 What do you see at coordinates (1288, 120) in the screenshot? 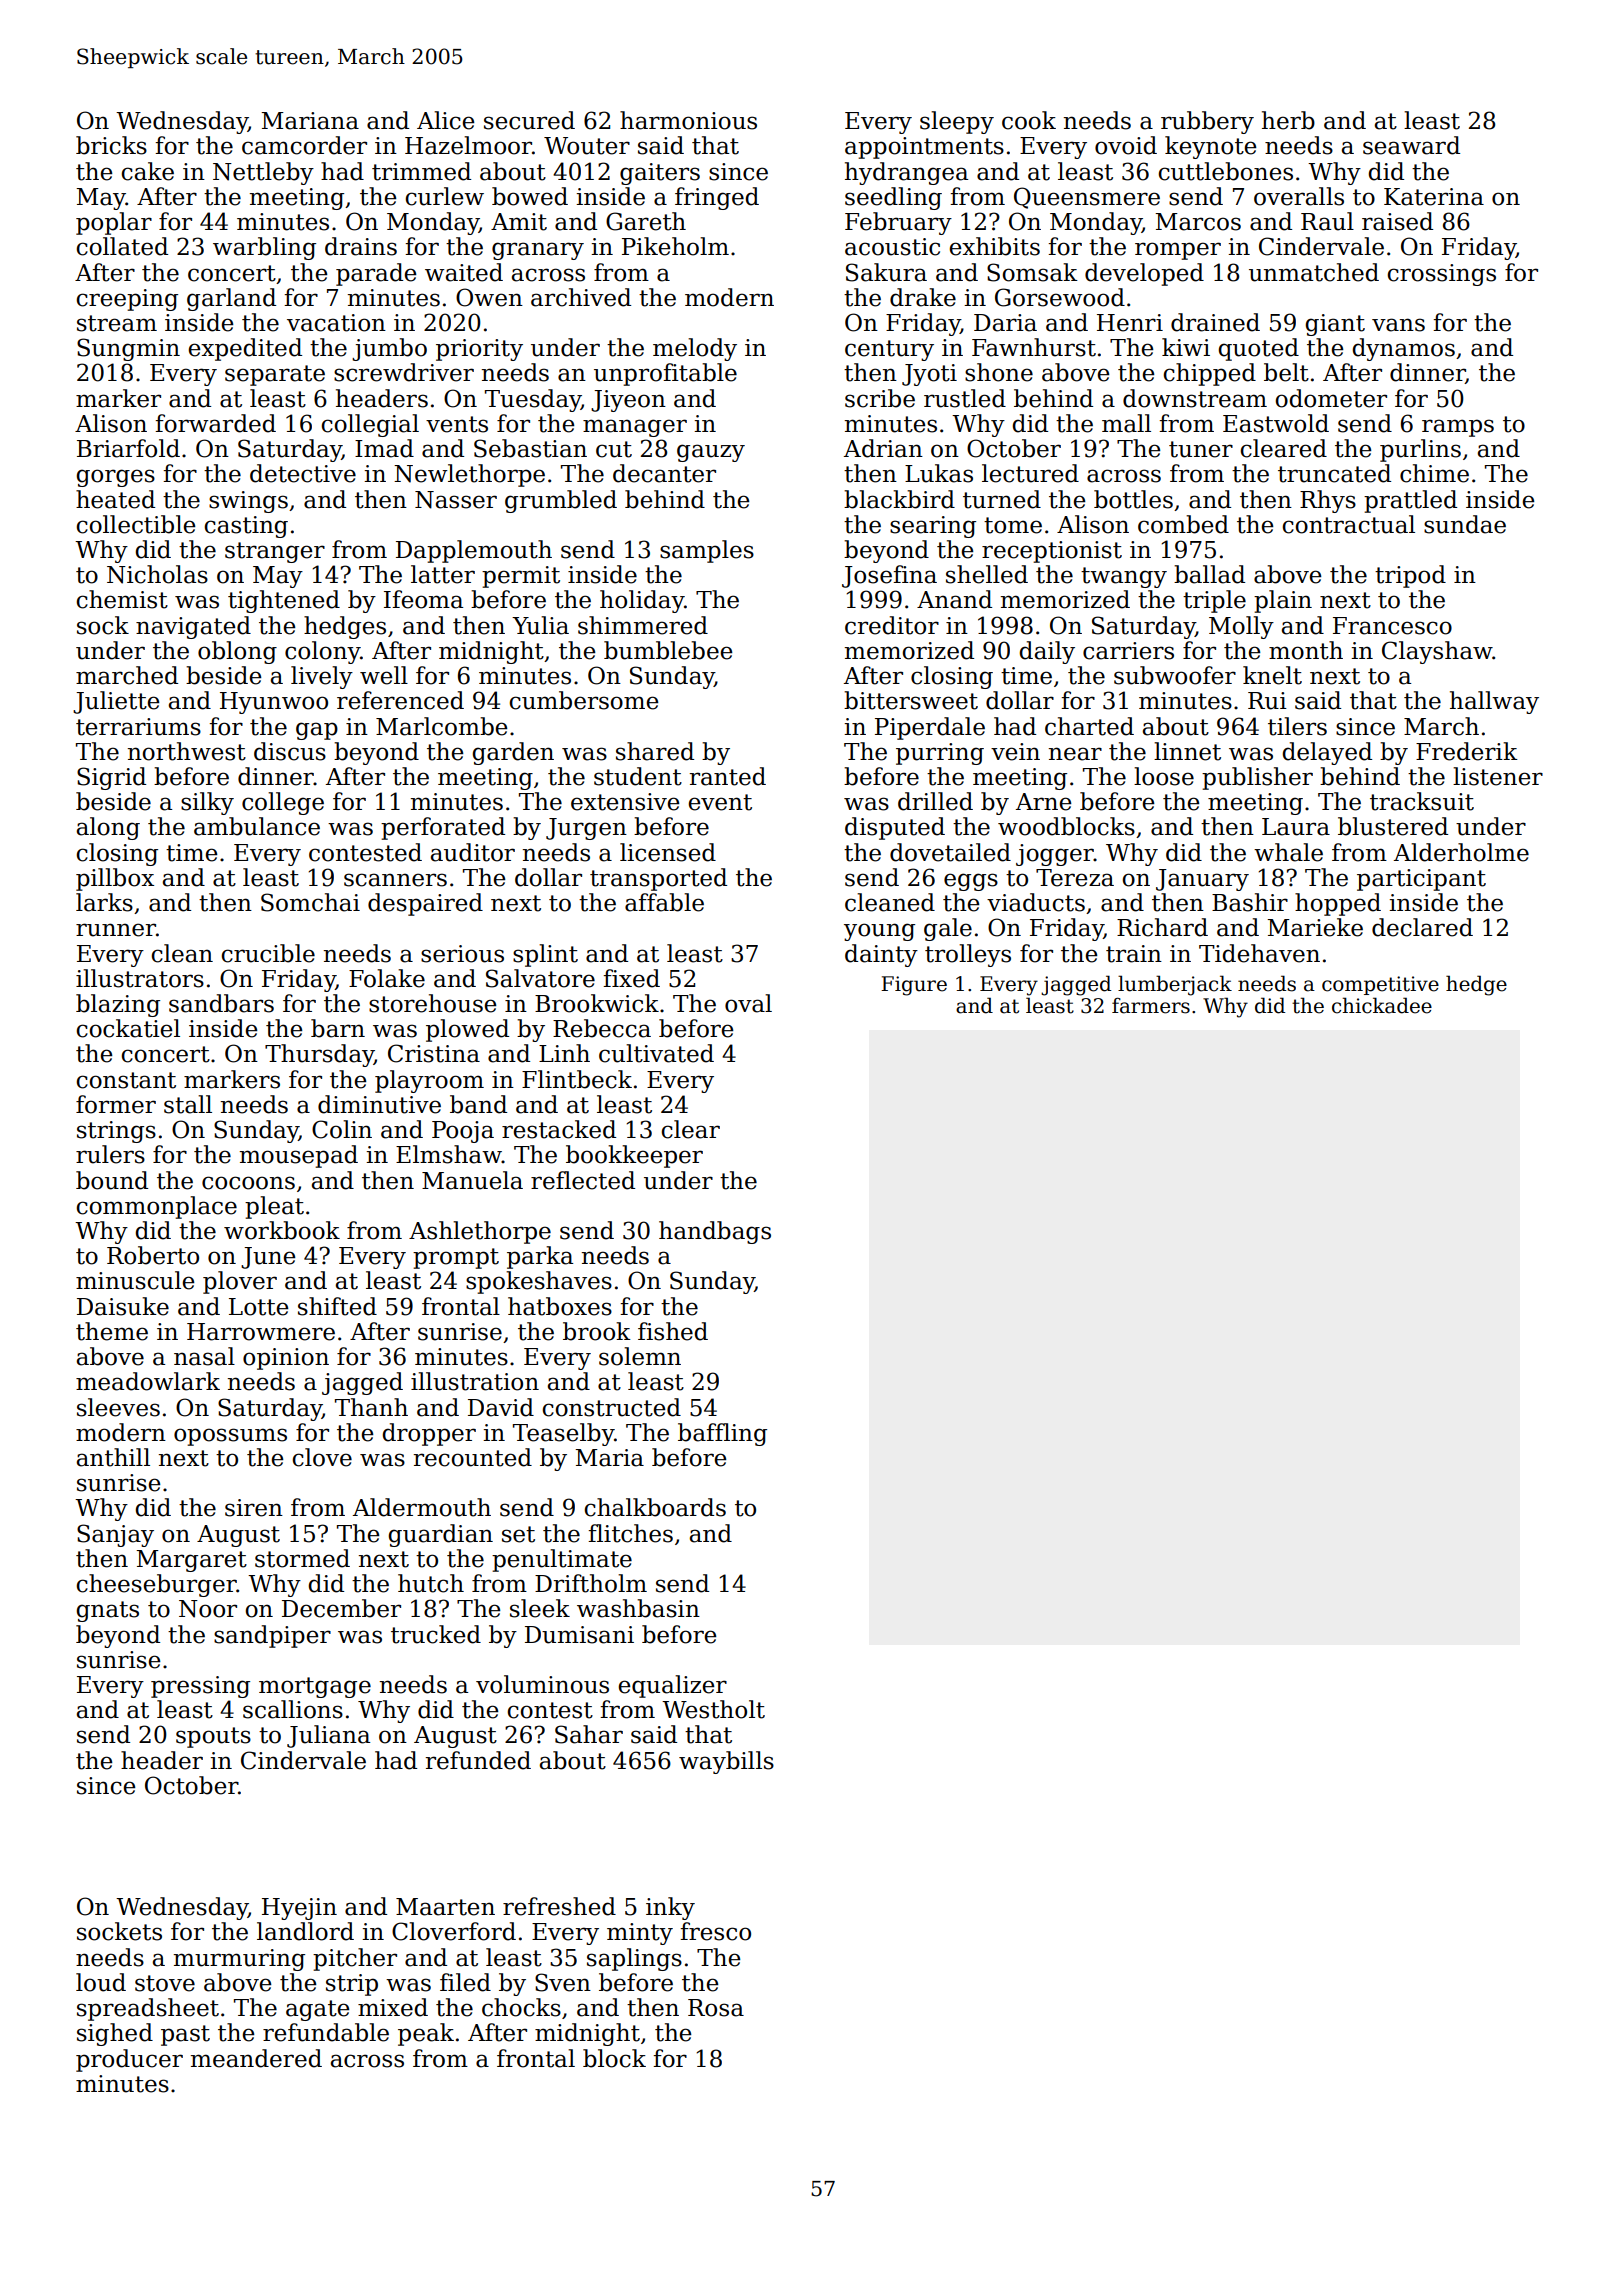
I see `herb` at bounding box center [1288, 120].
